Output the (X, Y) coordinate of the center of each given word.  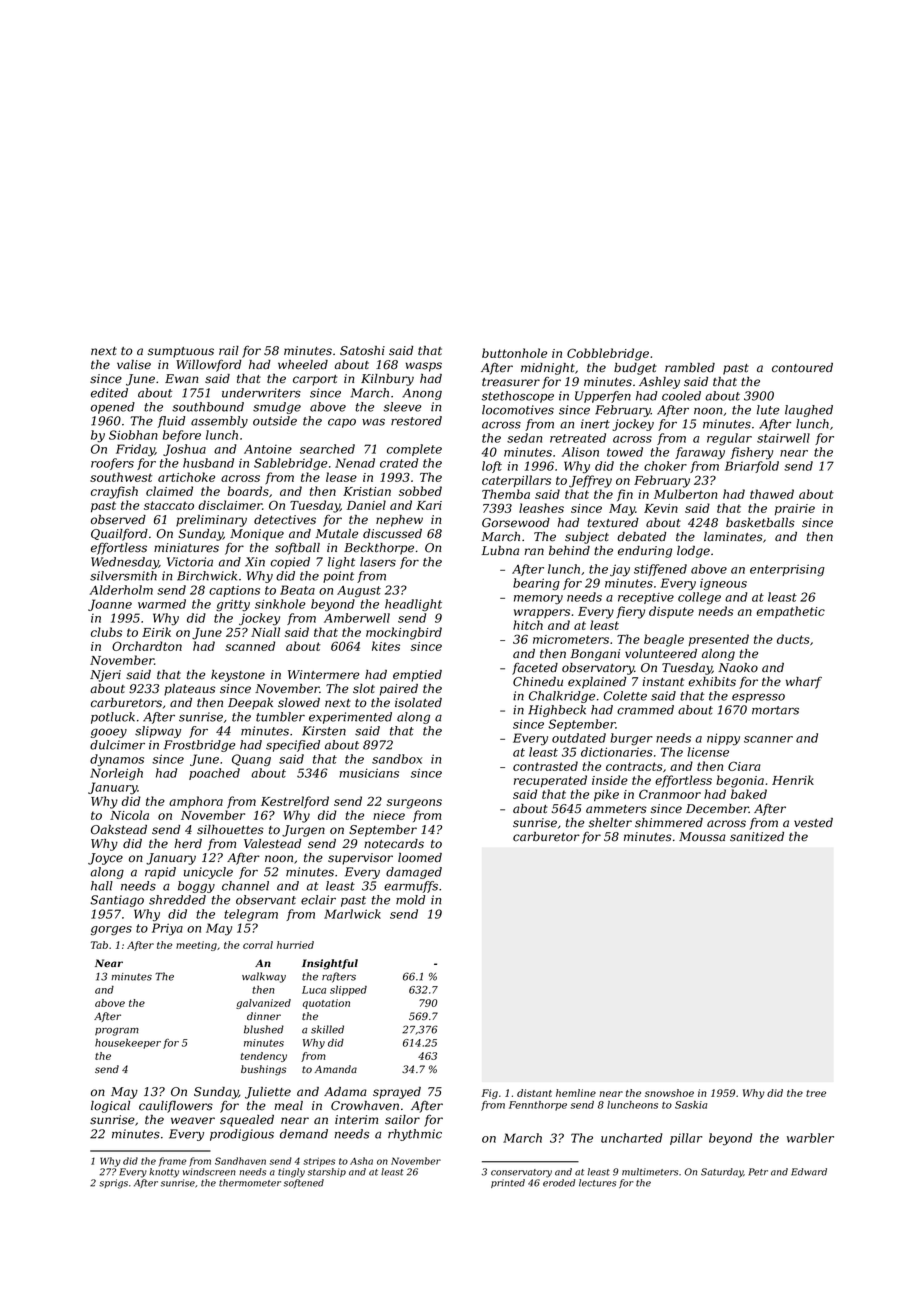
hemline (576, 1093)
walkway (264, 977)
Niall (265, 632)
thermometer (250, 1183)
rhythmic (415, 1135)
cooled (681, 396)
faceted (535, 669)
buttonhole (514, 353)
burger (631, 739)
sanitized (757, 837)
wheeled (303, 365)
